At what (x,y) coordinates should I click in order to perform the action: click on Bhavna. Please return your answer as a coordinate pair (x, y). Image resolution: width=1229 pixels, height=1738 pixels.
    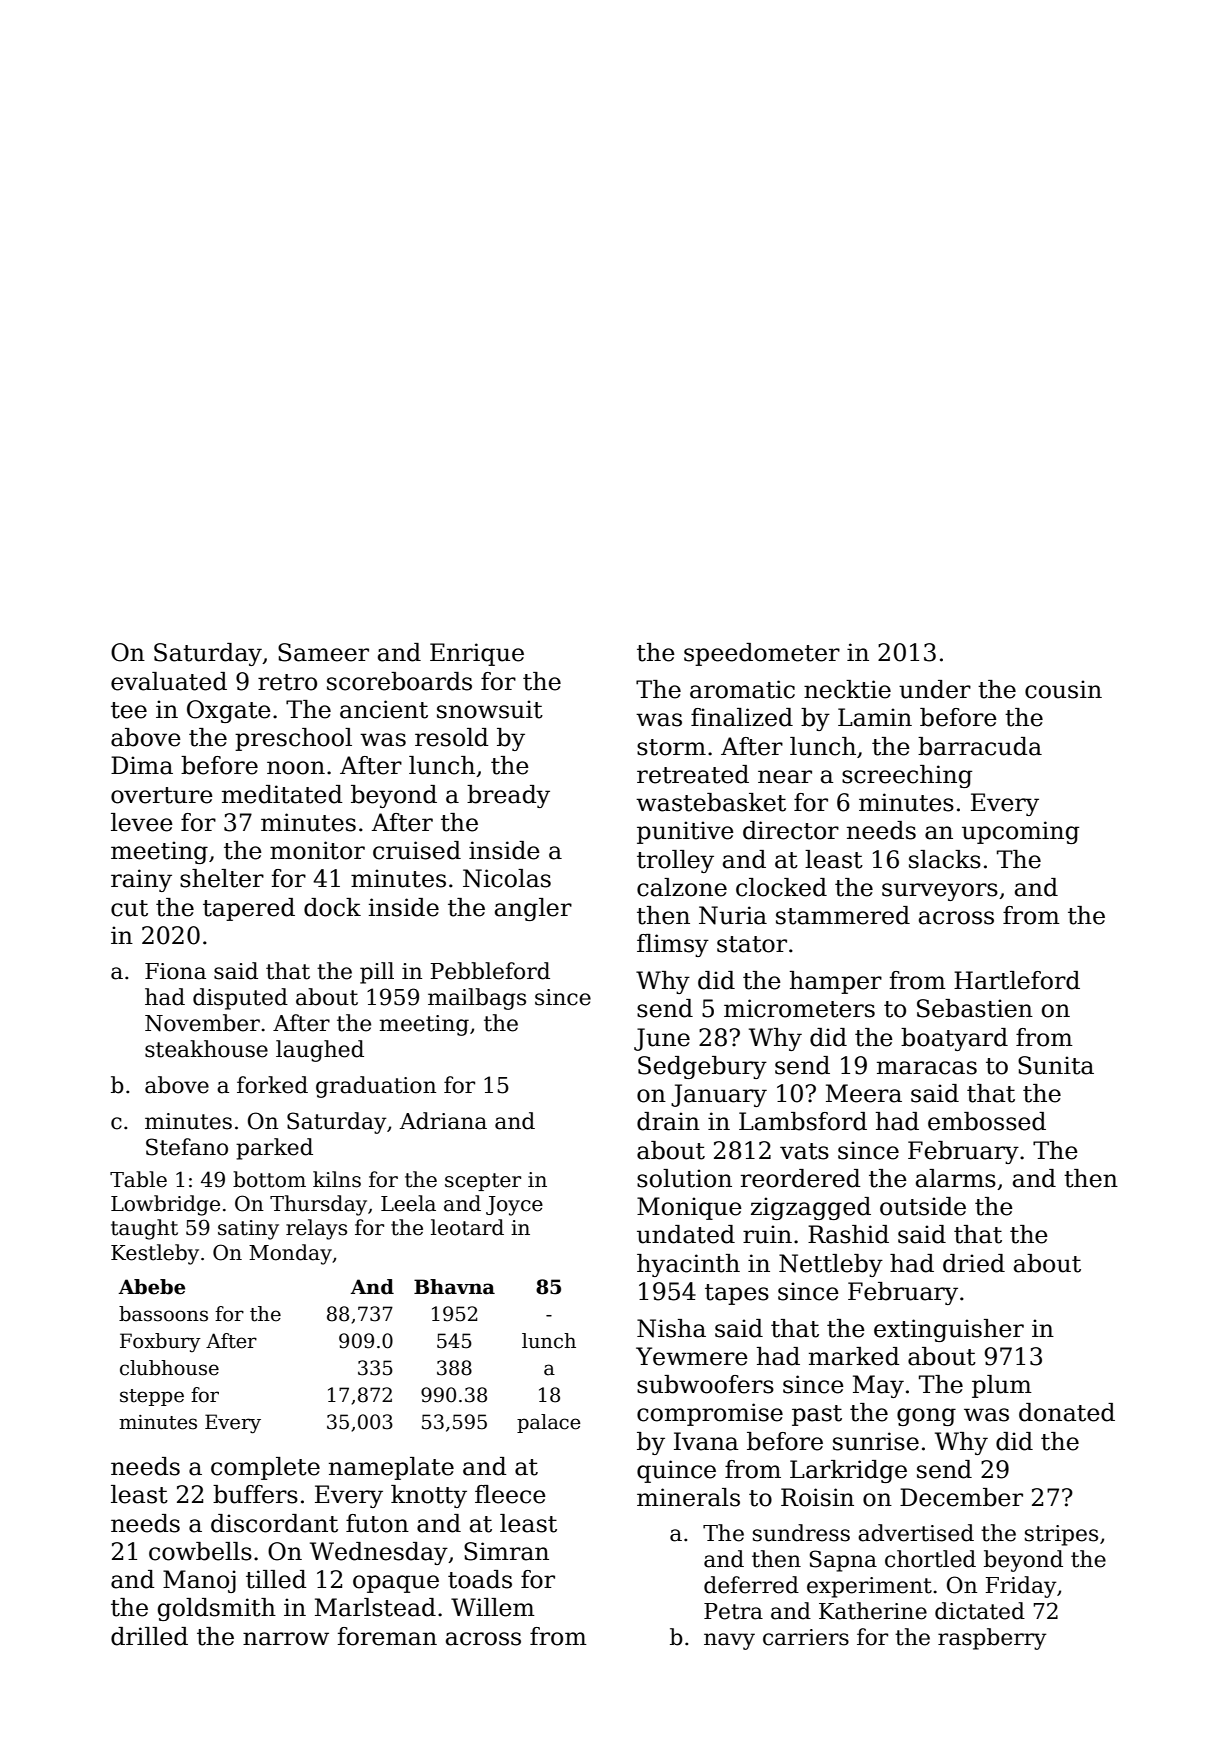
    Looking at the image, I should click on (454, 1287).
